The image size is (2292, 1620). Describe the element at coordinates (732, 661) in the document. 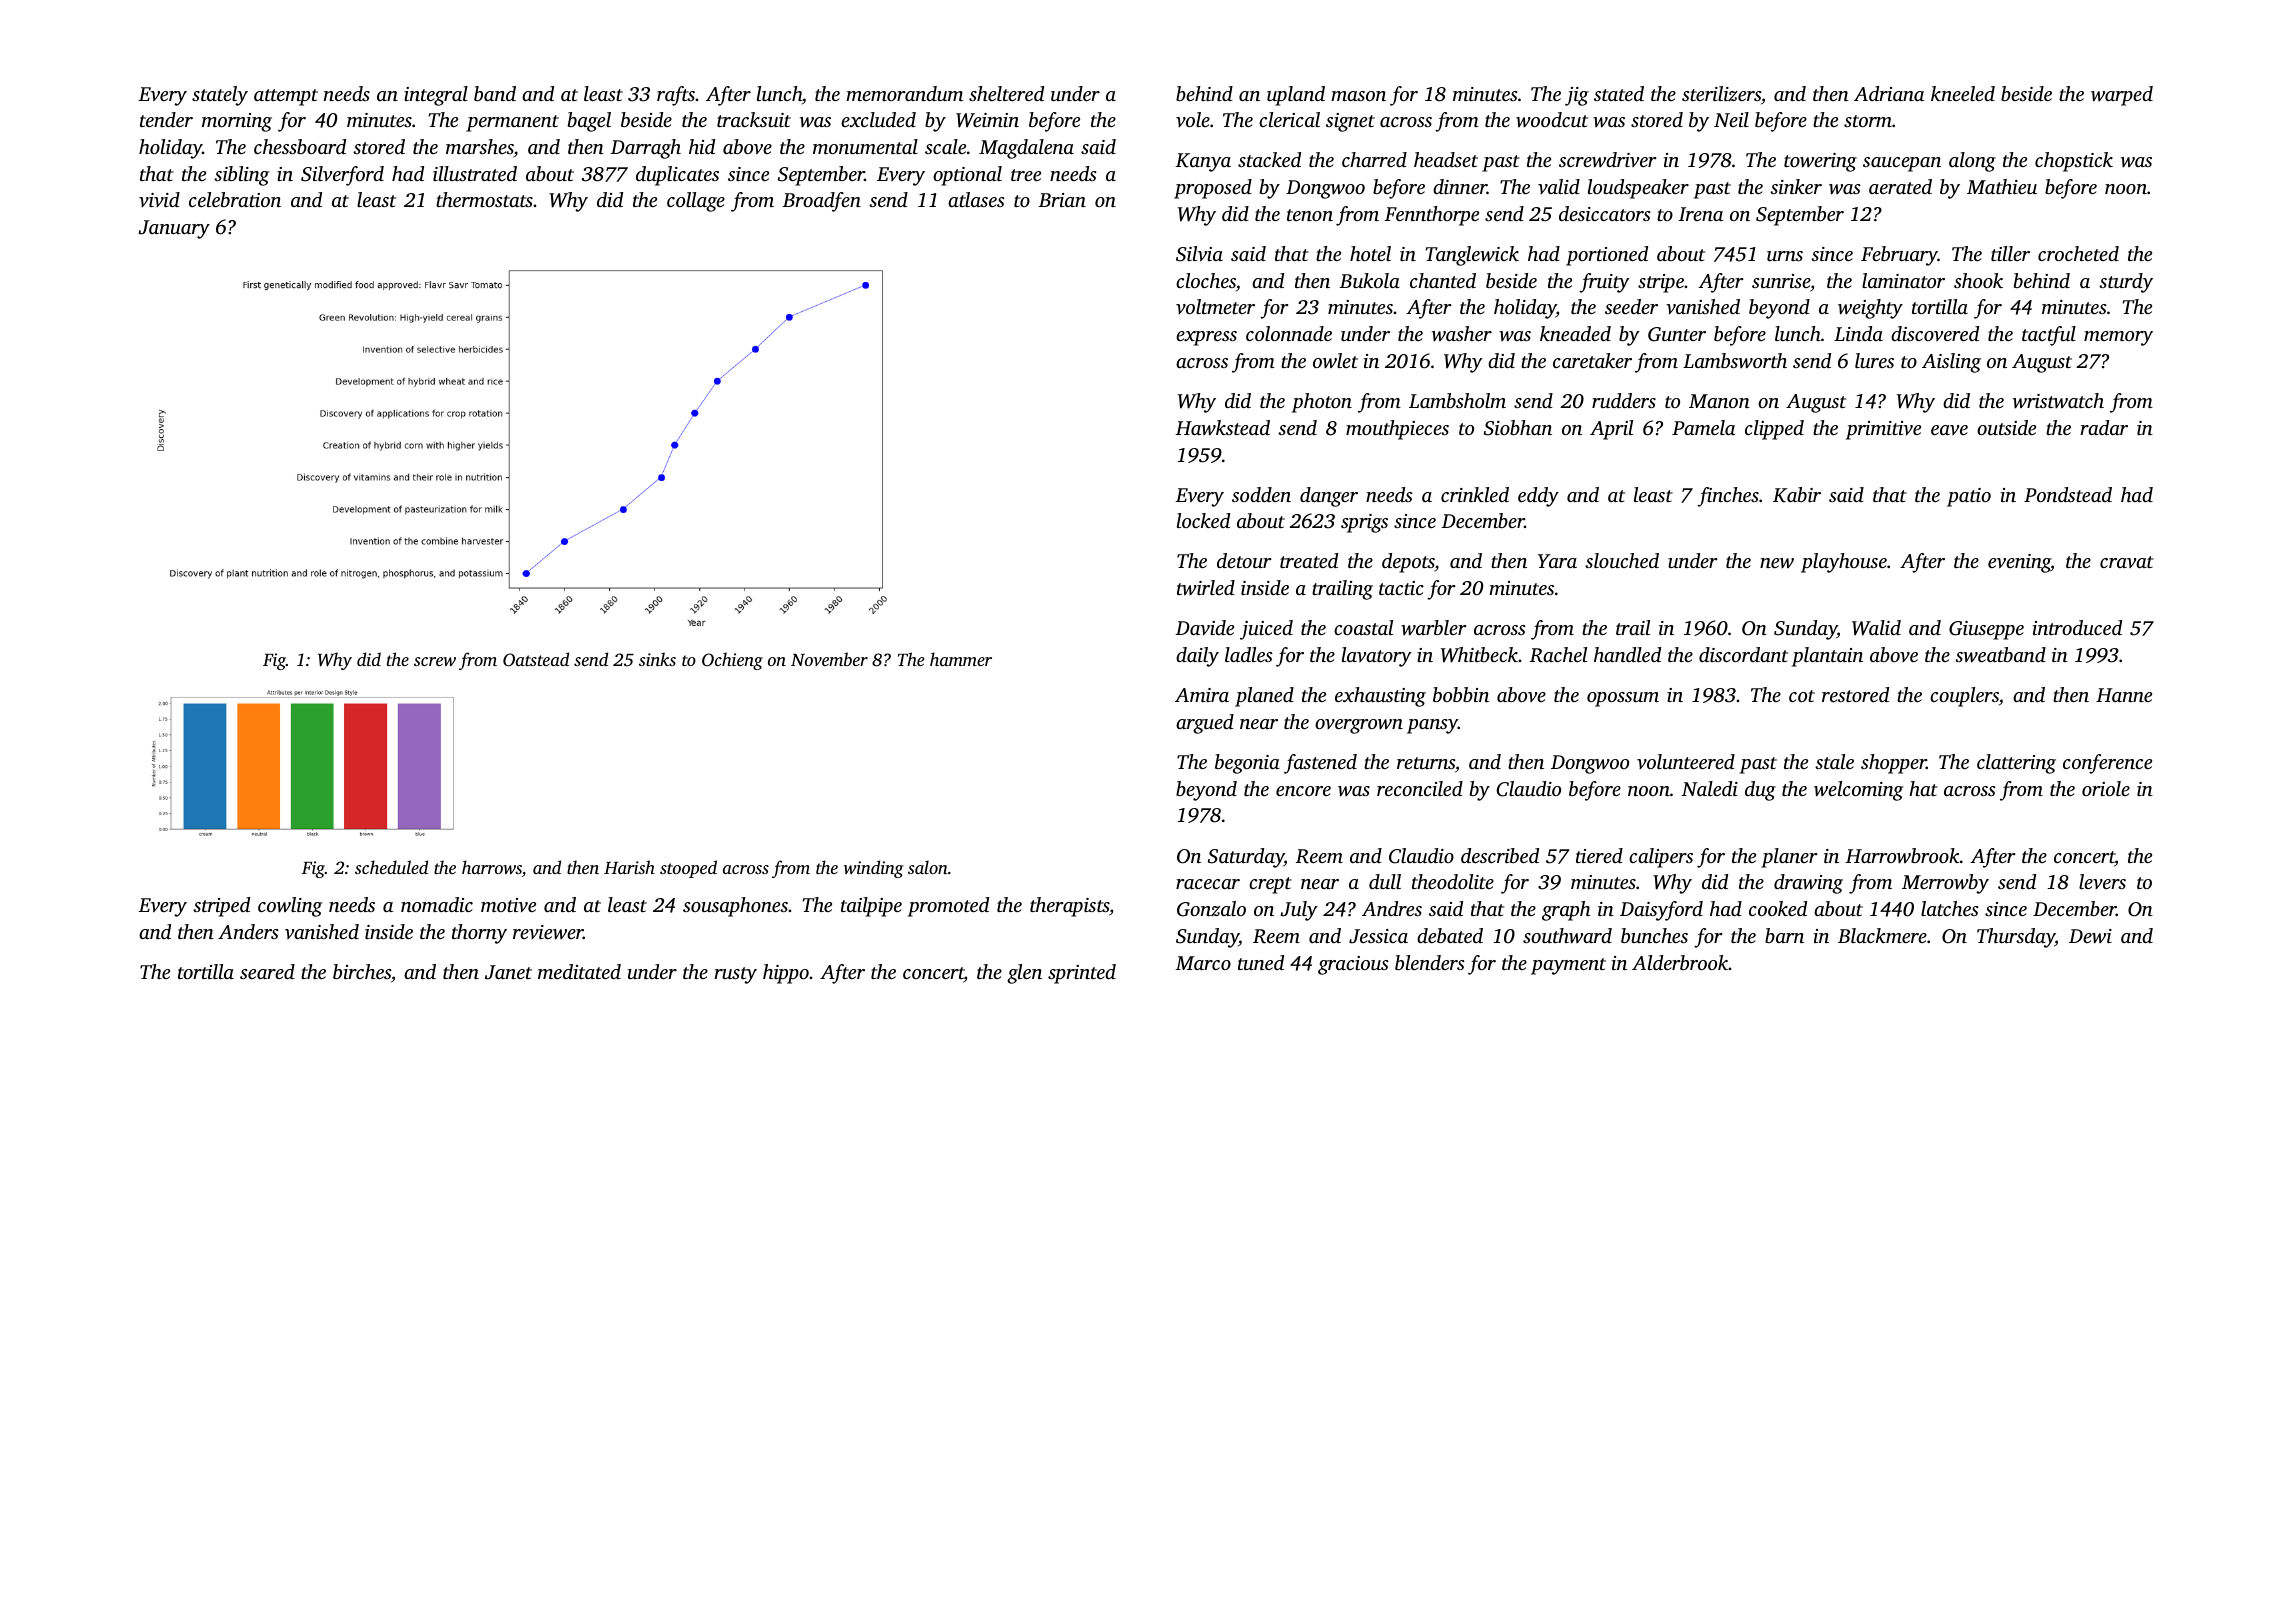

I see `Ochieng` at that location.
